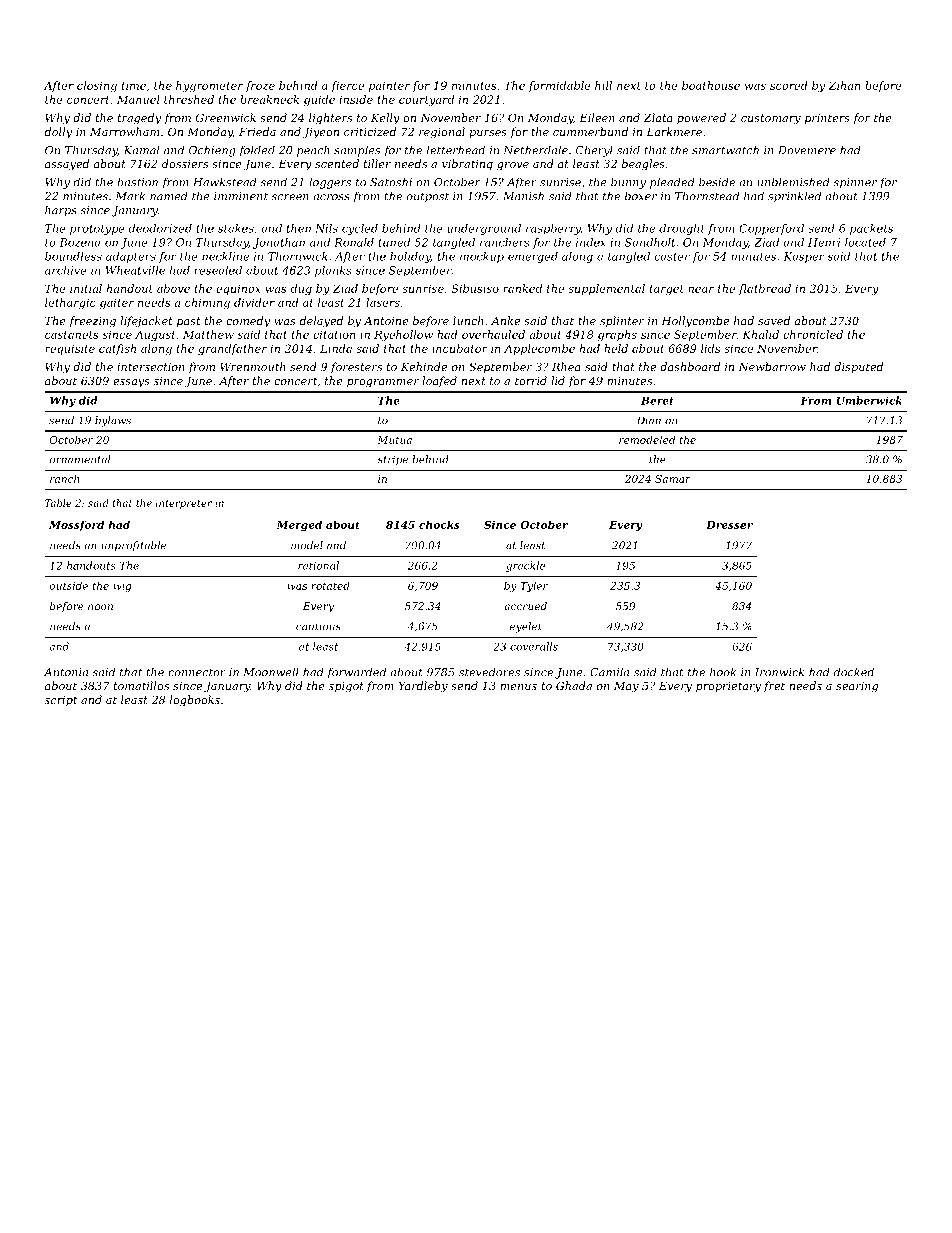 The image size is (952, 1233). What do you see at coordinates (858, 367) in the document?
I see `disputed` at bounding box center [858, 367].
